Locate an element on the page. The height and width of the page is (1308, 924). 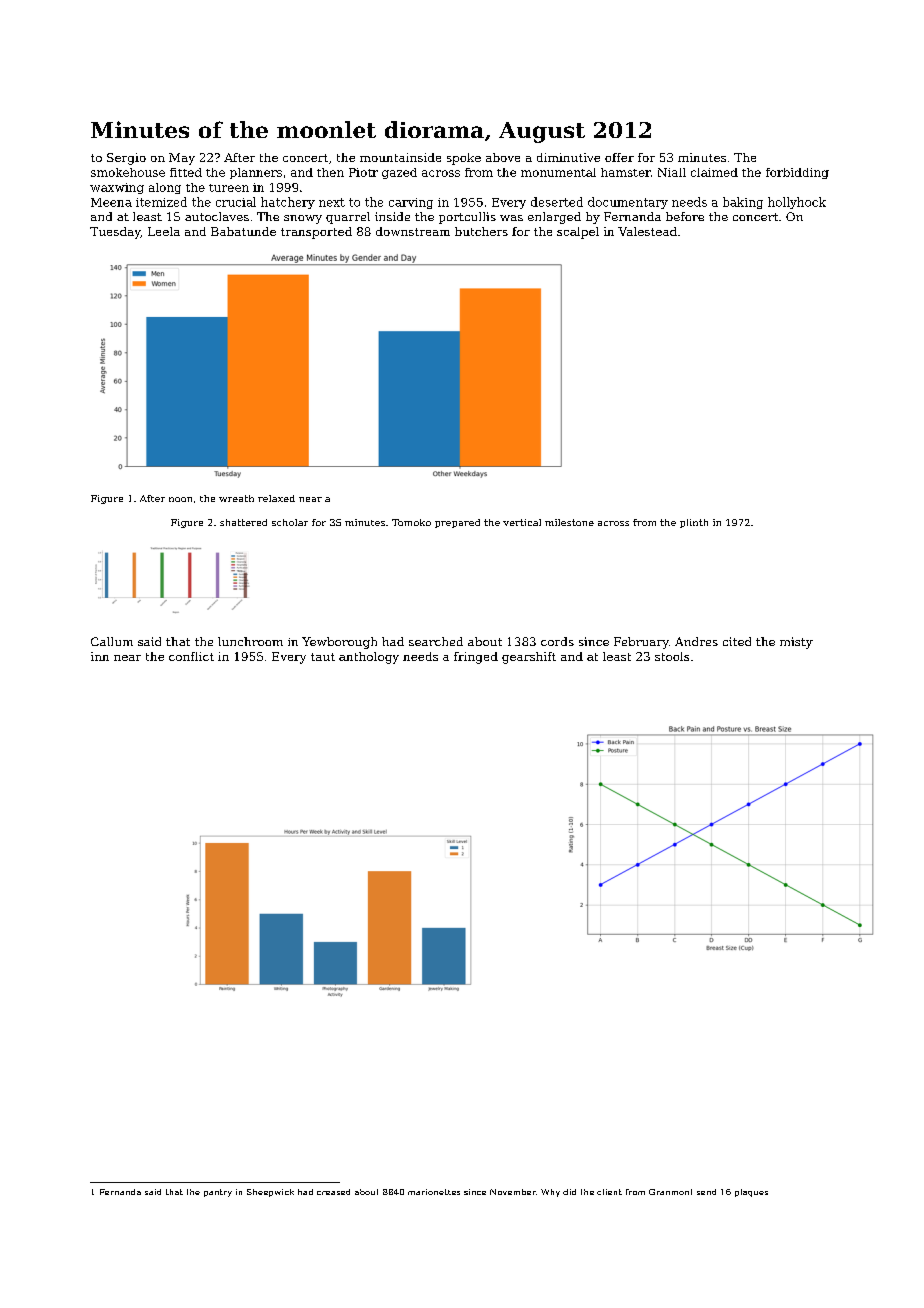
stools is located at coordinates (672, 656).
